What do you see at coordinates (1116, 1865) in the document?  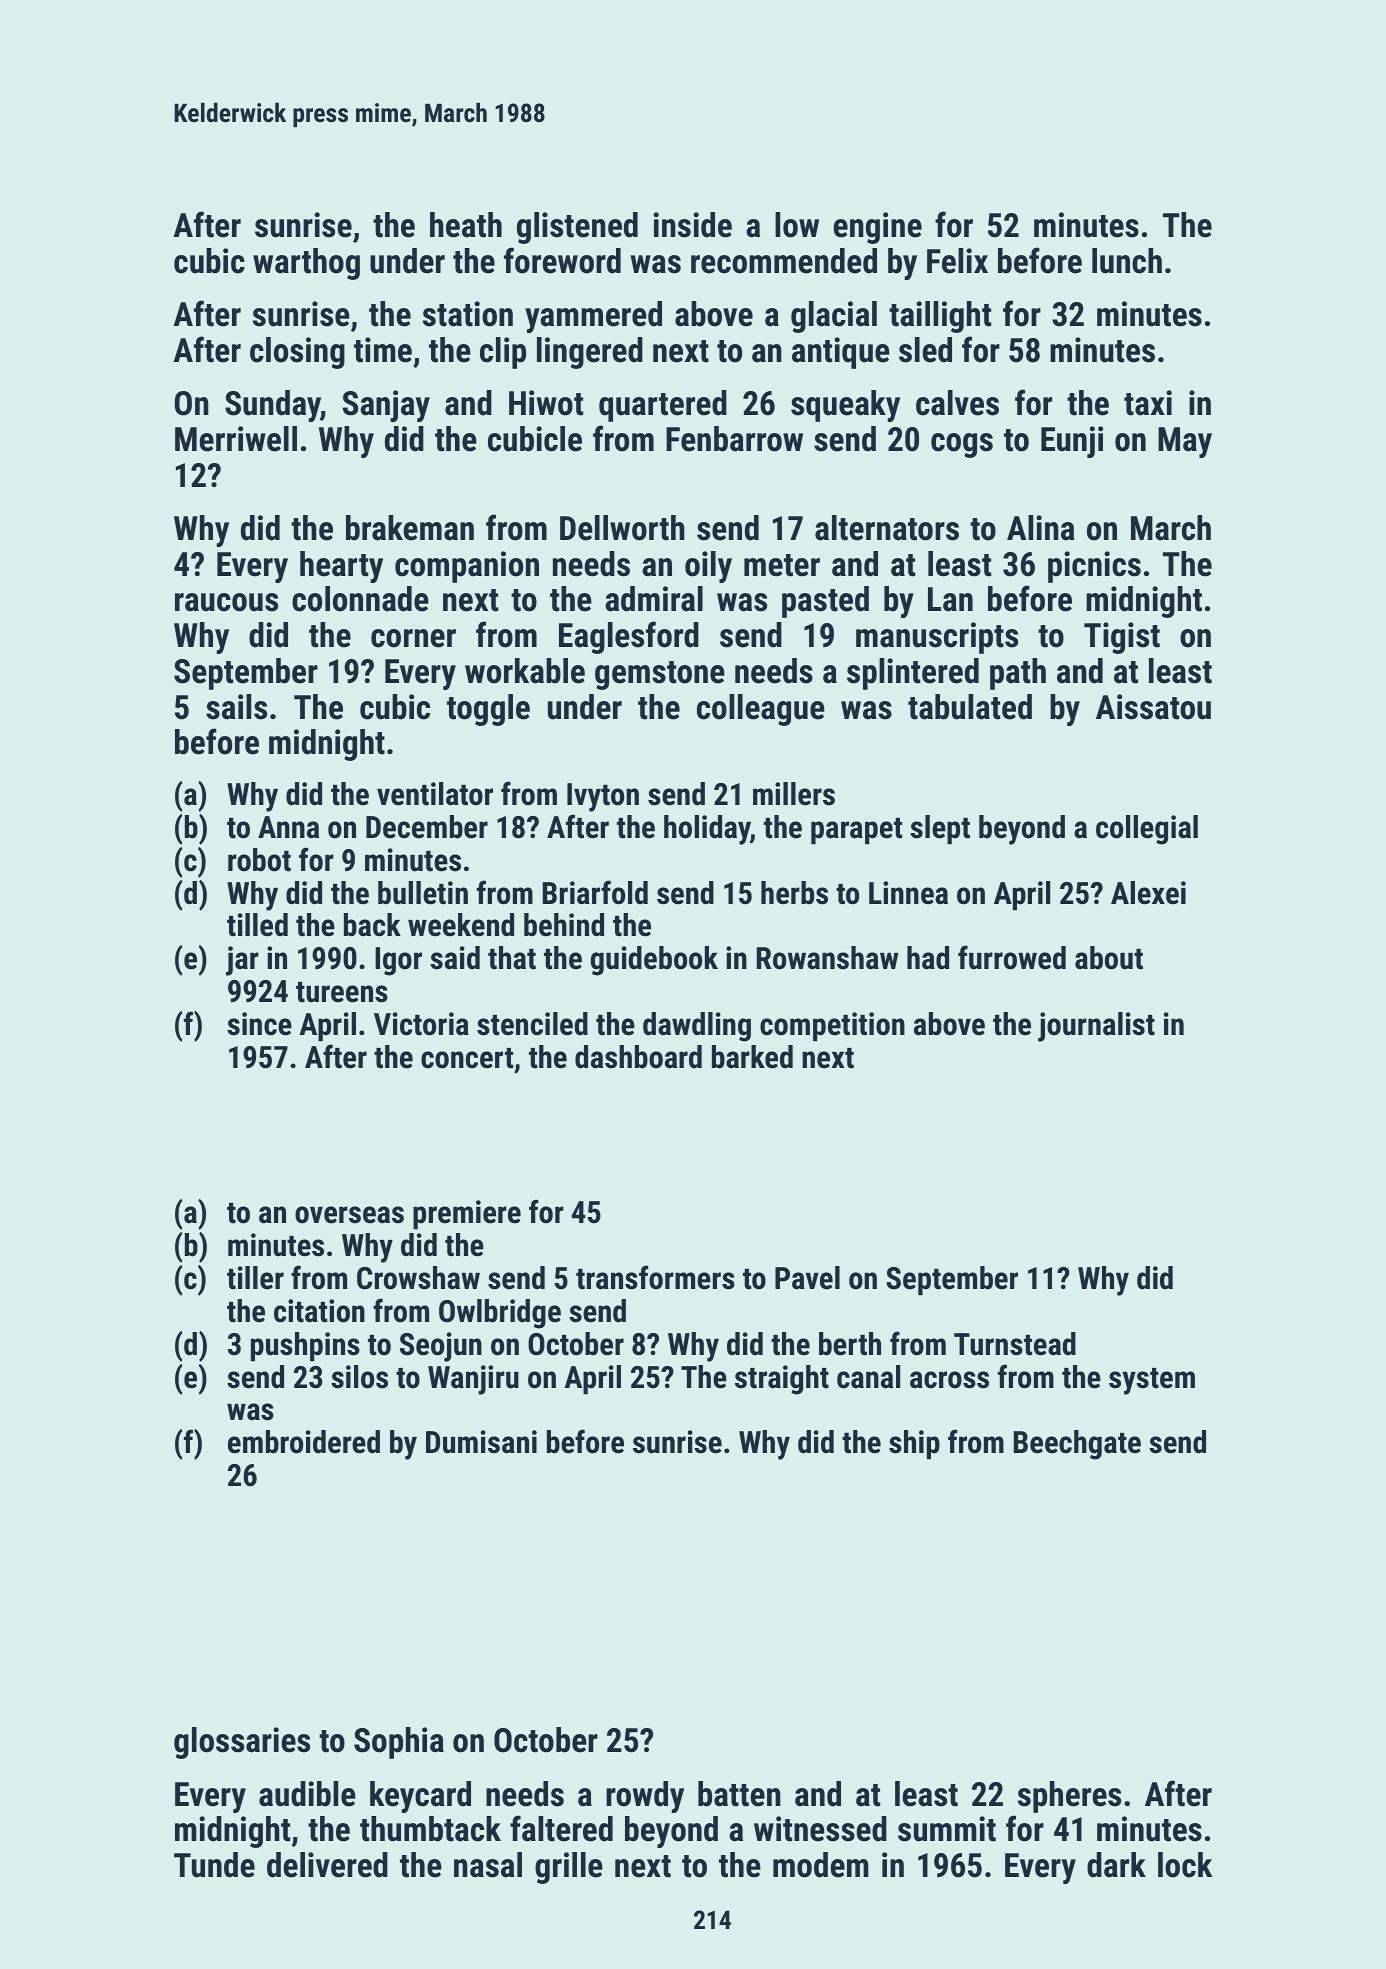 I see `dark` at bounding box center [1116, 1865].
